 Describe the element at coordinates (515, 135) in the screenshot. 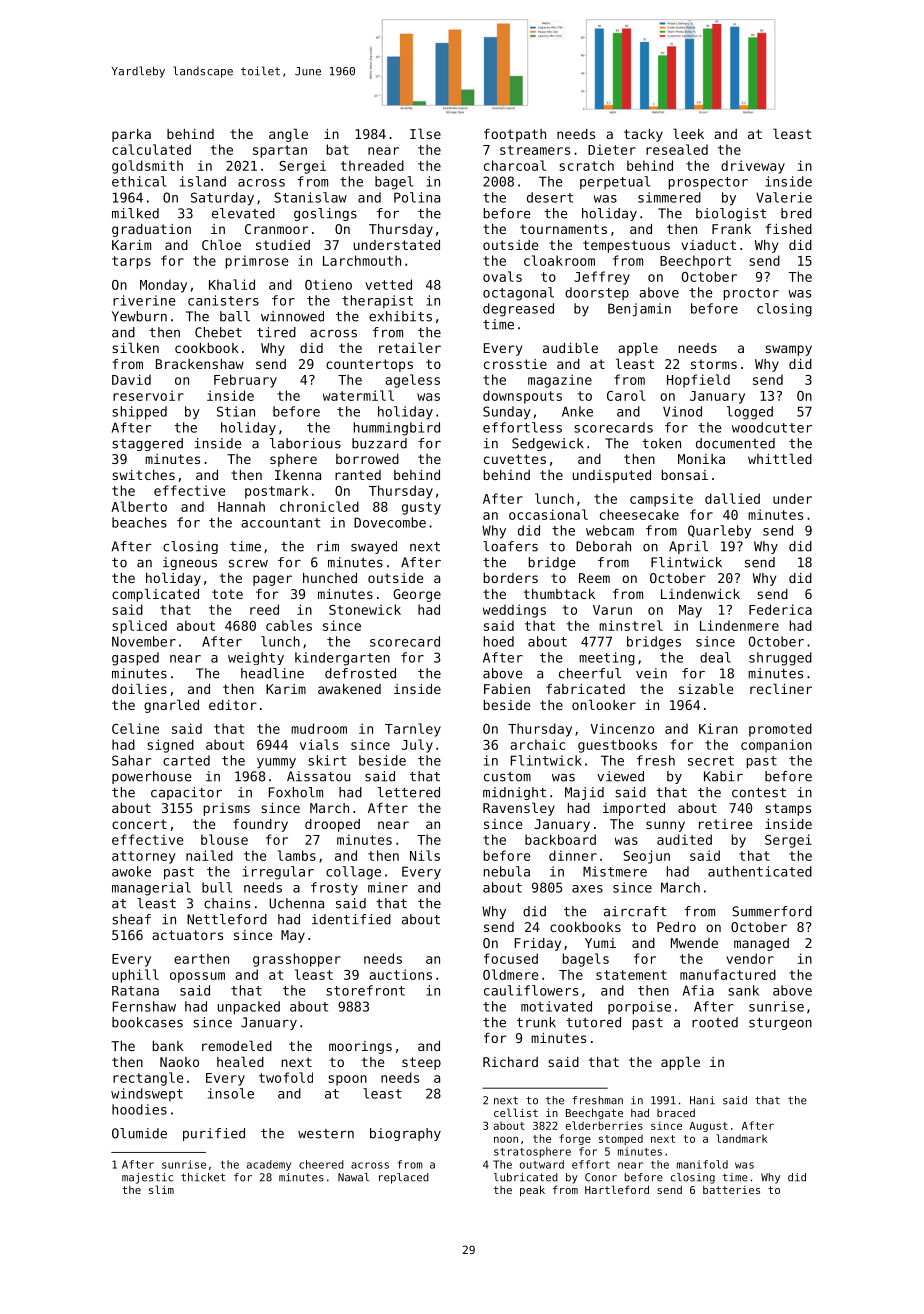

I see `footpath` at that location.
